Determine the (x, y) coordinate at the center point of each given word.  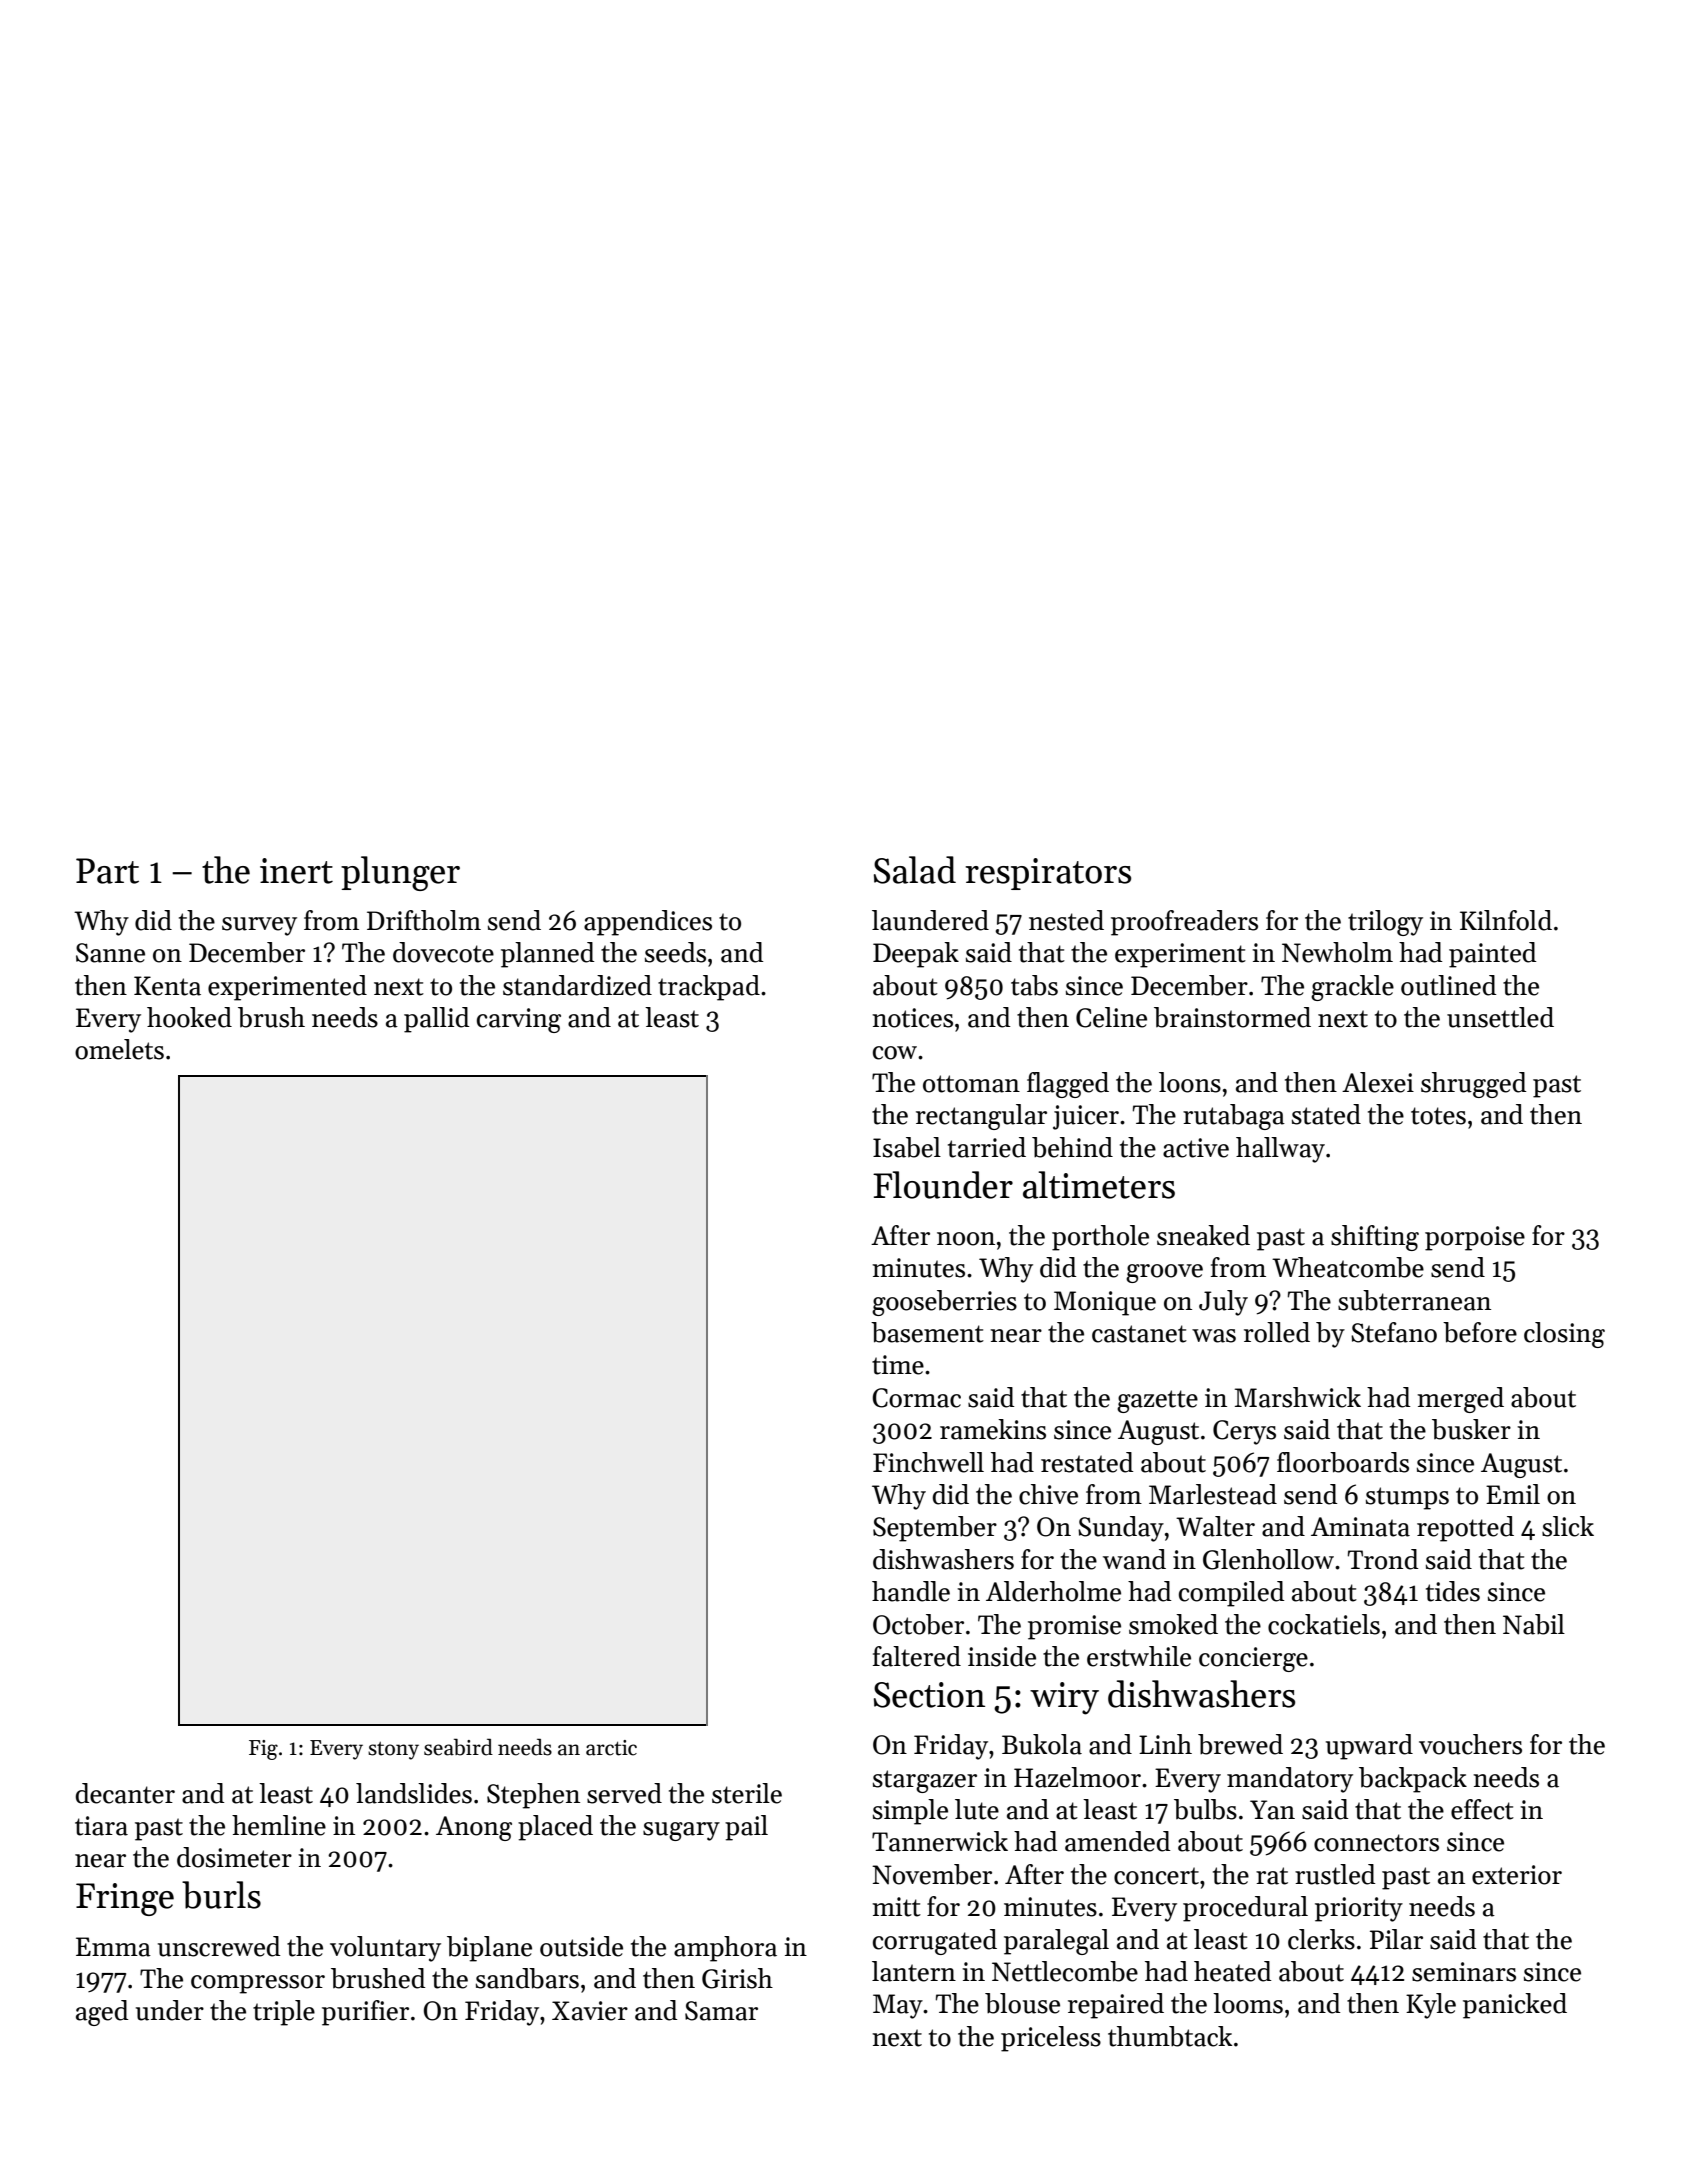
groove (1164, 1273)
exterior (1517, 1875)
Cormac (916, 1398)
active (1196, 1148)
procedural (1245, 1909)
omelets (119, 1049)
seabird (458, 1747)
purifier (365, 2013)
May (898, 2006)
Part (107, 871)
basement (927, 1332)
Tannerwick (940, 1841)
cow (895, 1053)
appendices (648, 923)
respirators (1048, 874)
